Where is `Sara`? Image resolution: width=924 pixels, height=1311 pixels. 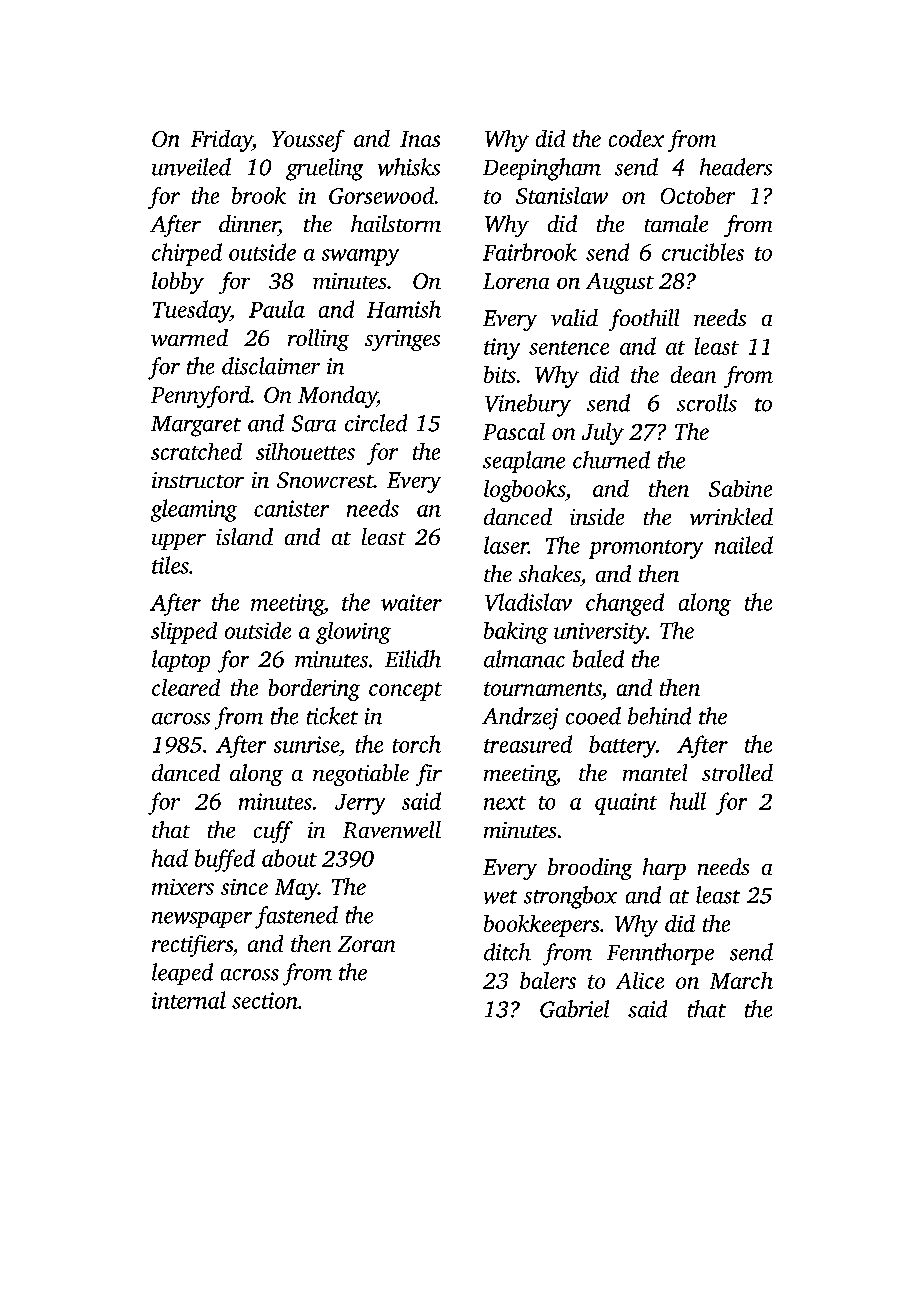
Sara is located at coordinates (314, 423).
